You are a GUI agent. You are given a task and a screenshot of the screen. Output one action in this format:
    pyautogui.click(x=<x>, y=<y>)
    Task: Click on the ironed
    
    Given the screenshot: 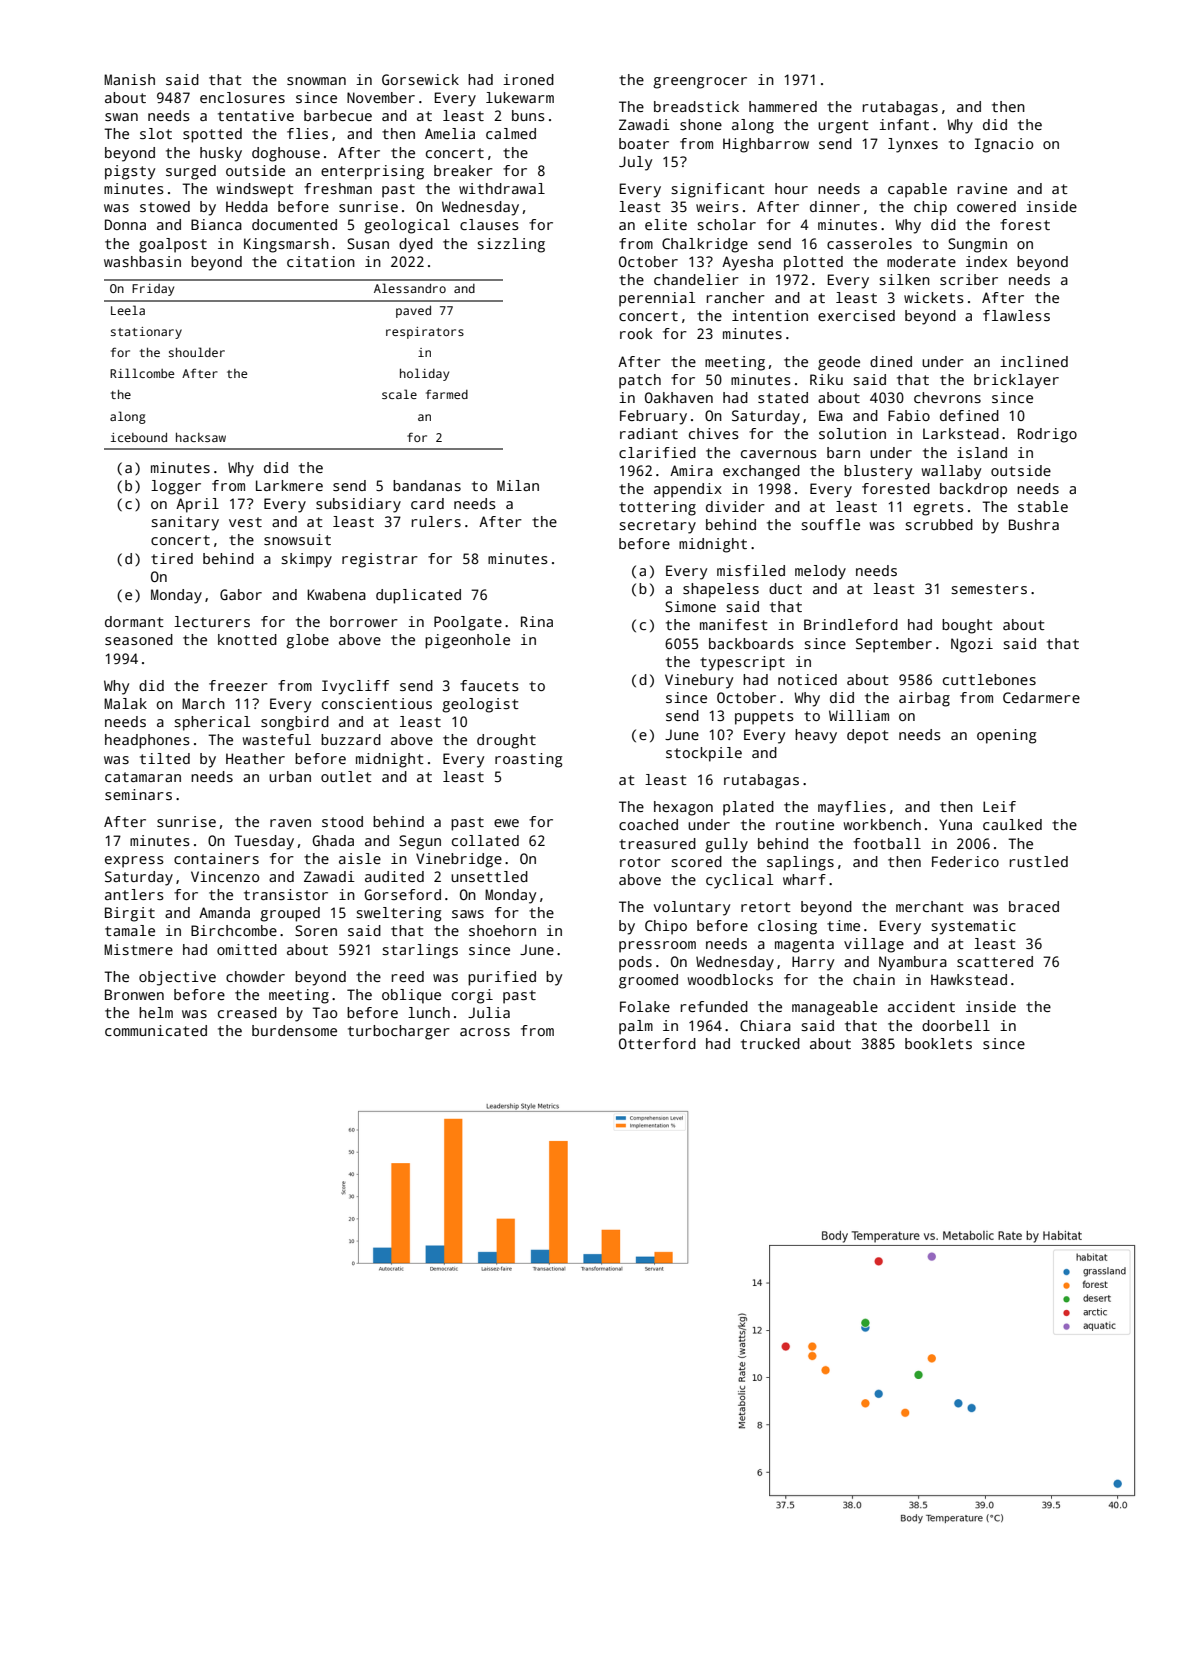 What is the action you would take?
    pyautogui.click(x=528, y=79)
